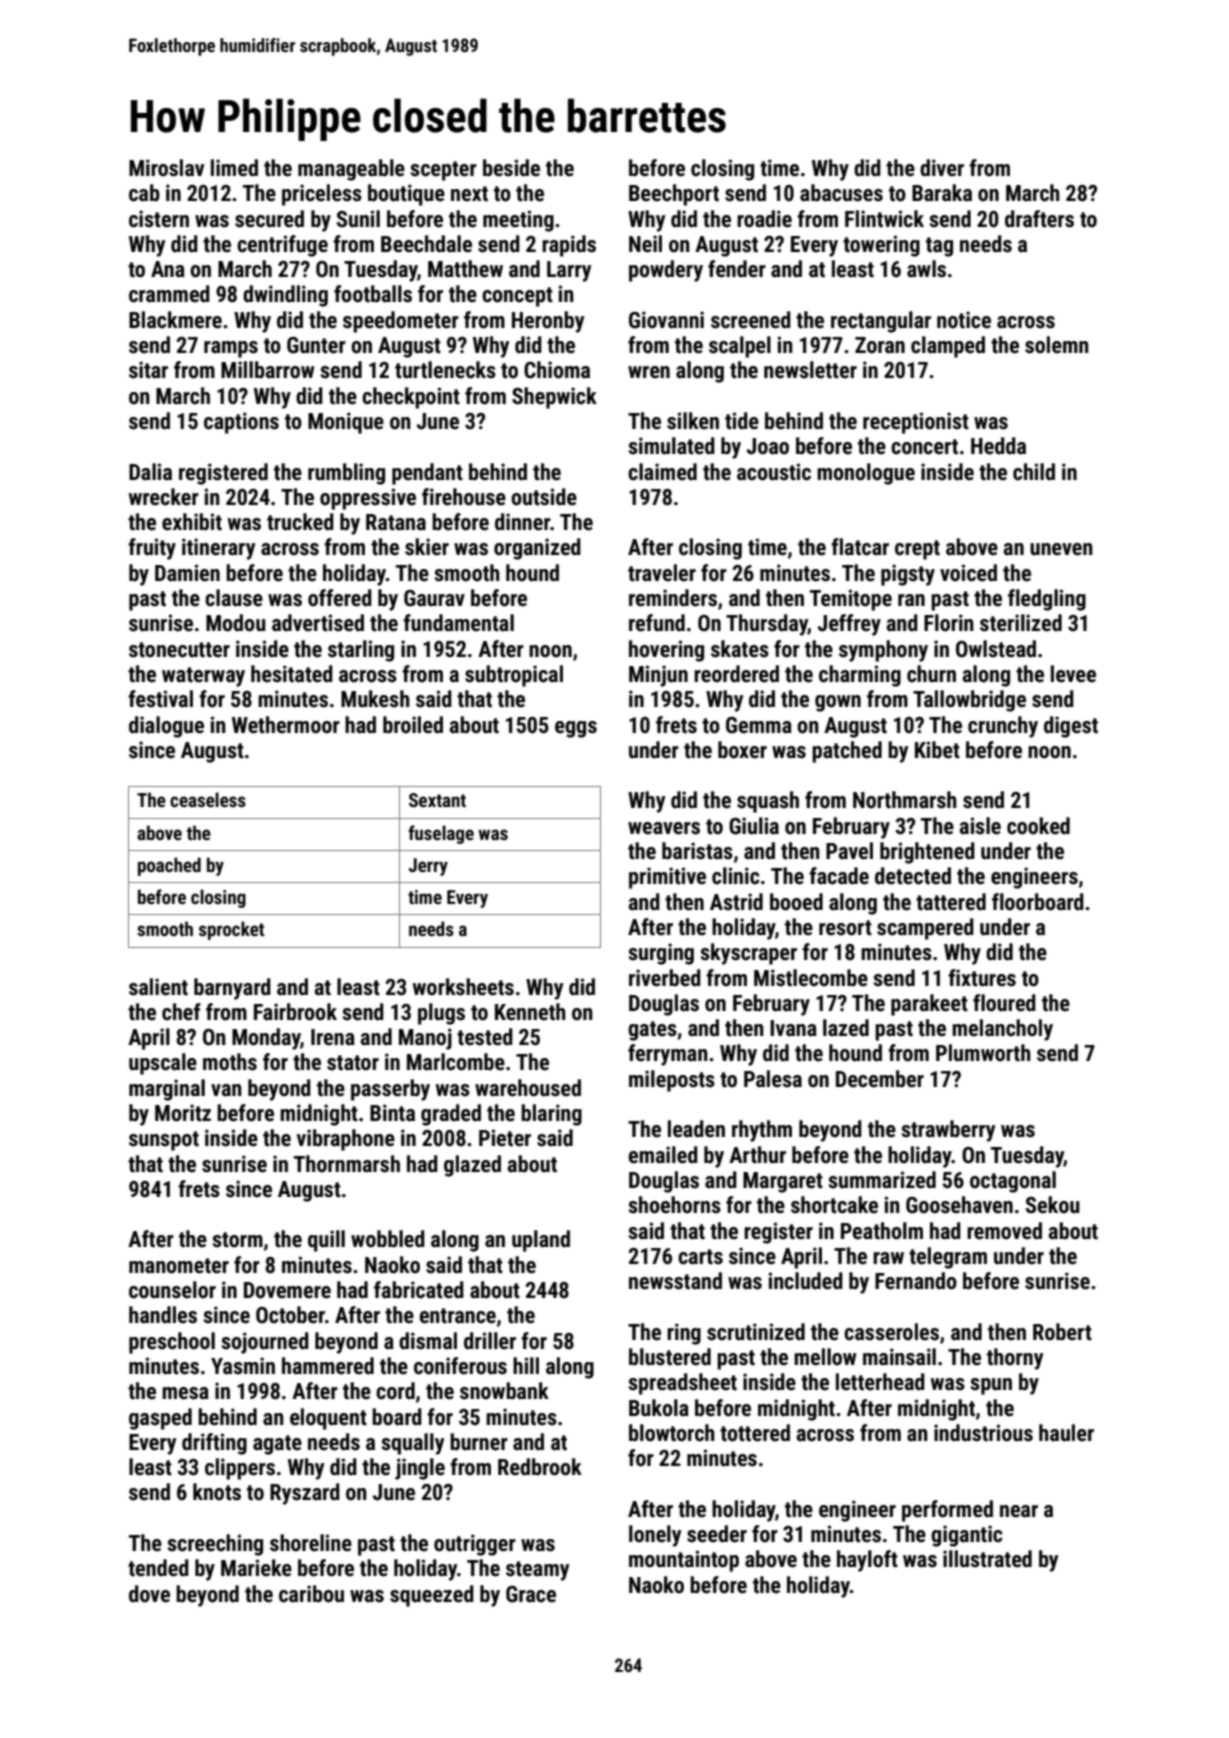 The height and width of the image is (1738, 1229). I want to click on digest, so click(1071, 727).
